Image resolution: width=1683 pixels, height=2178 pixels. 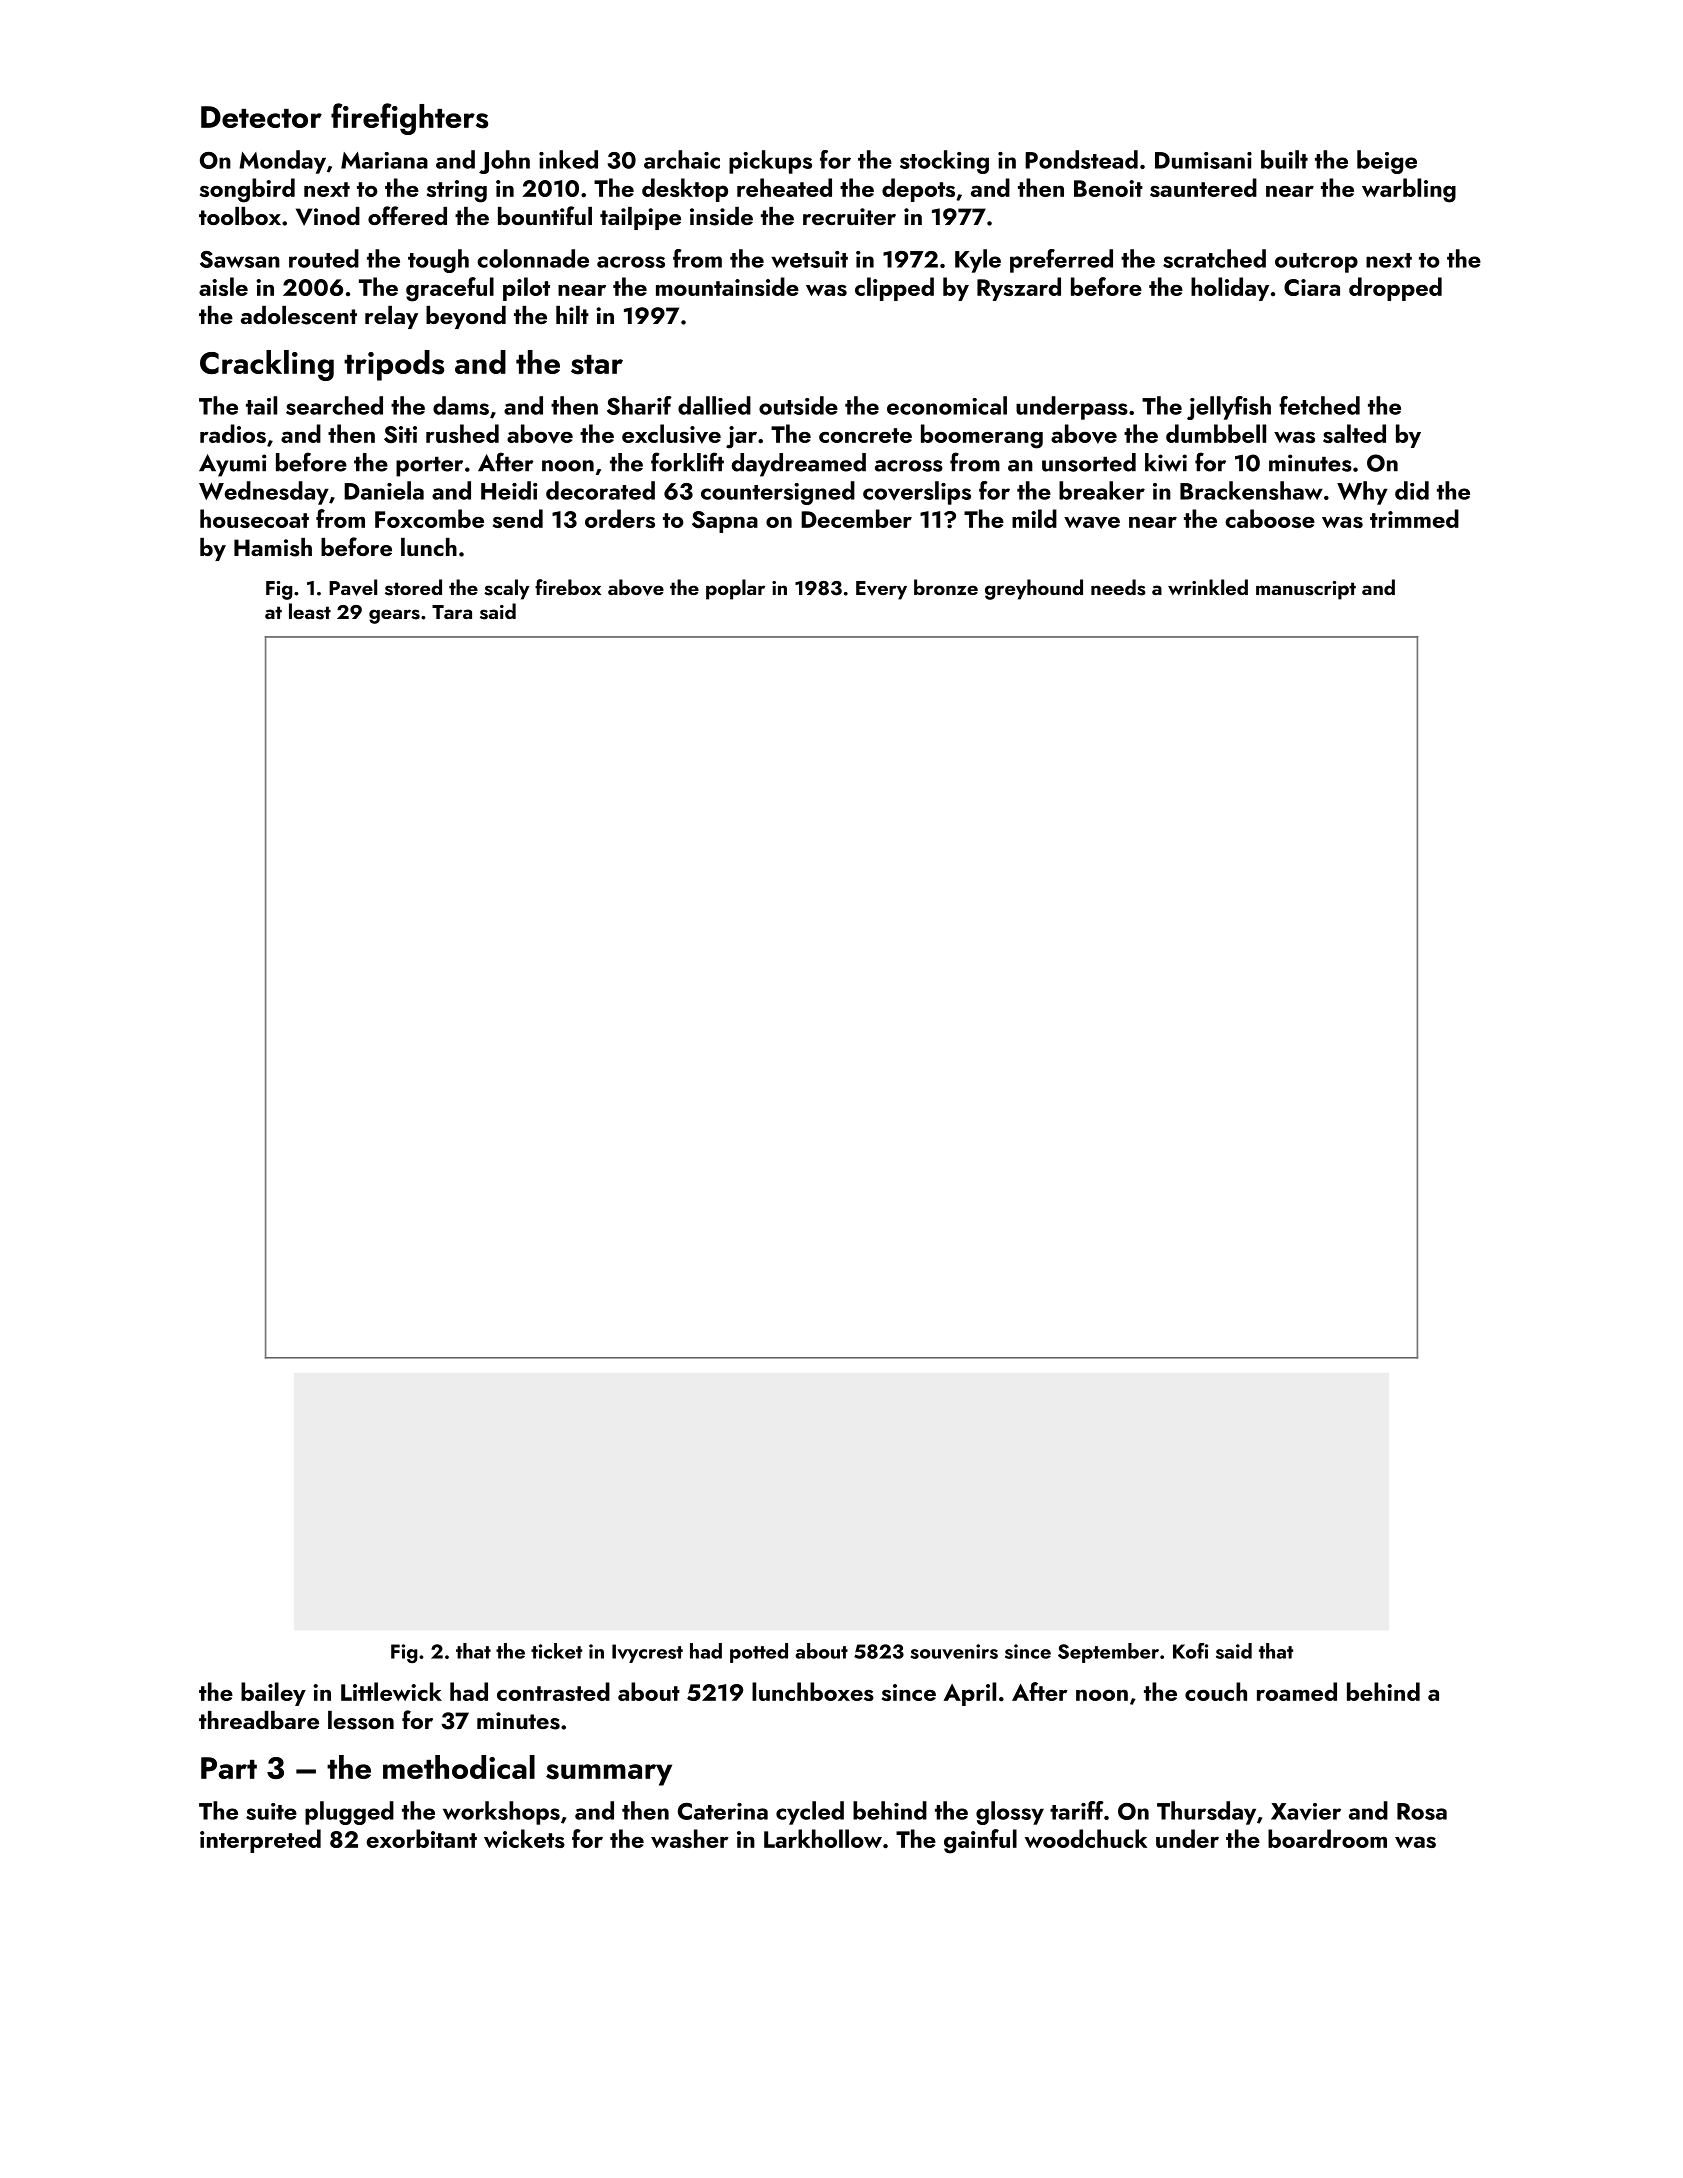 I want to click on Littlewick, so click(x=391, y=1691).
